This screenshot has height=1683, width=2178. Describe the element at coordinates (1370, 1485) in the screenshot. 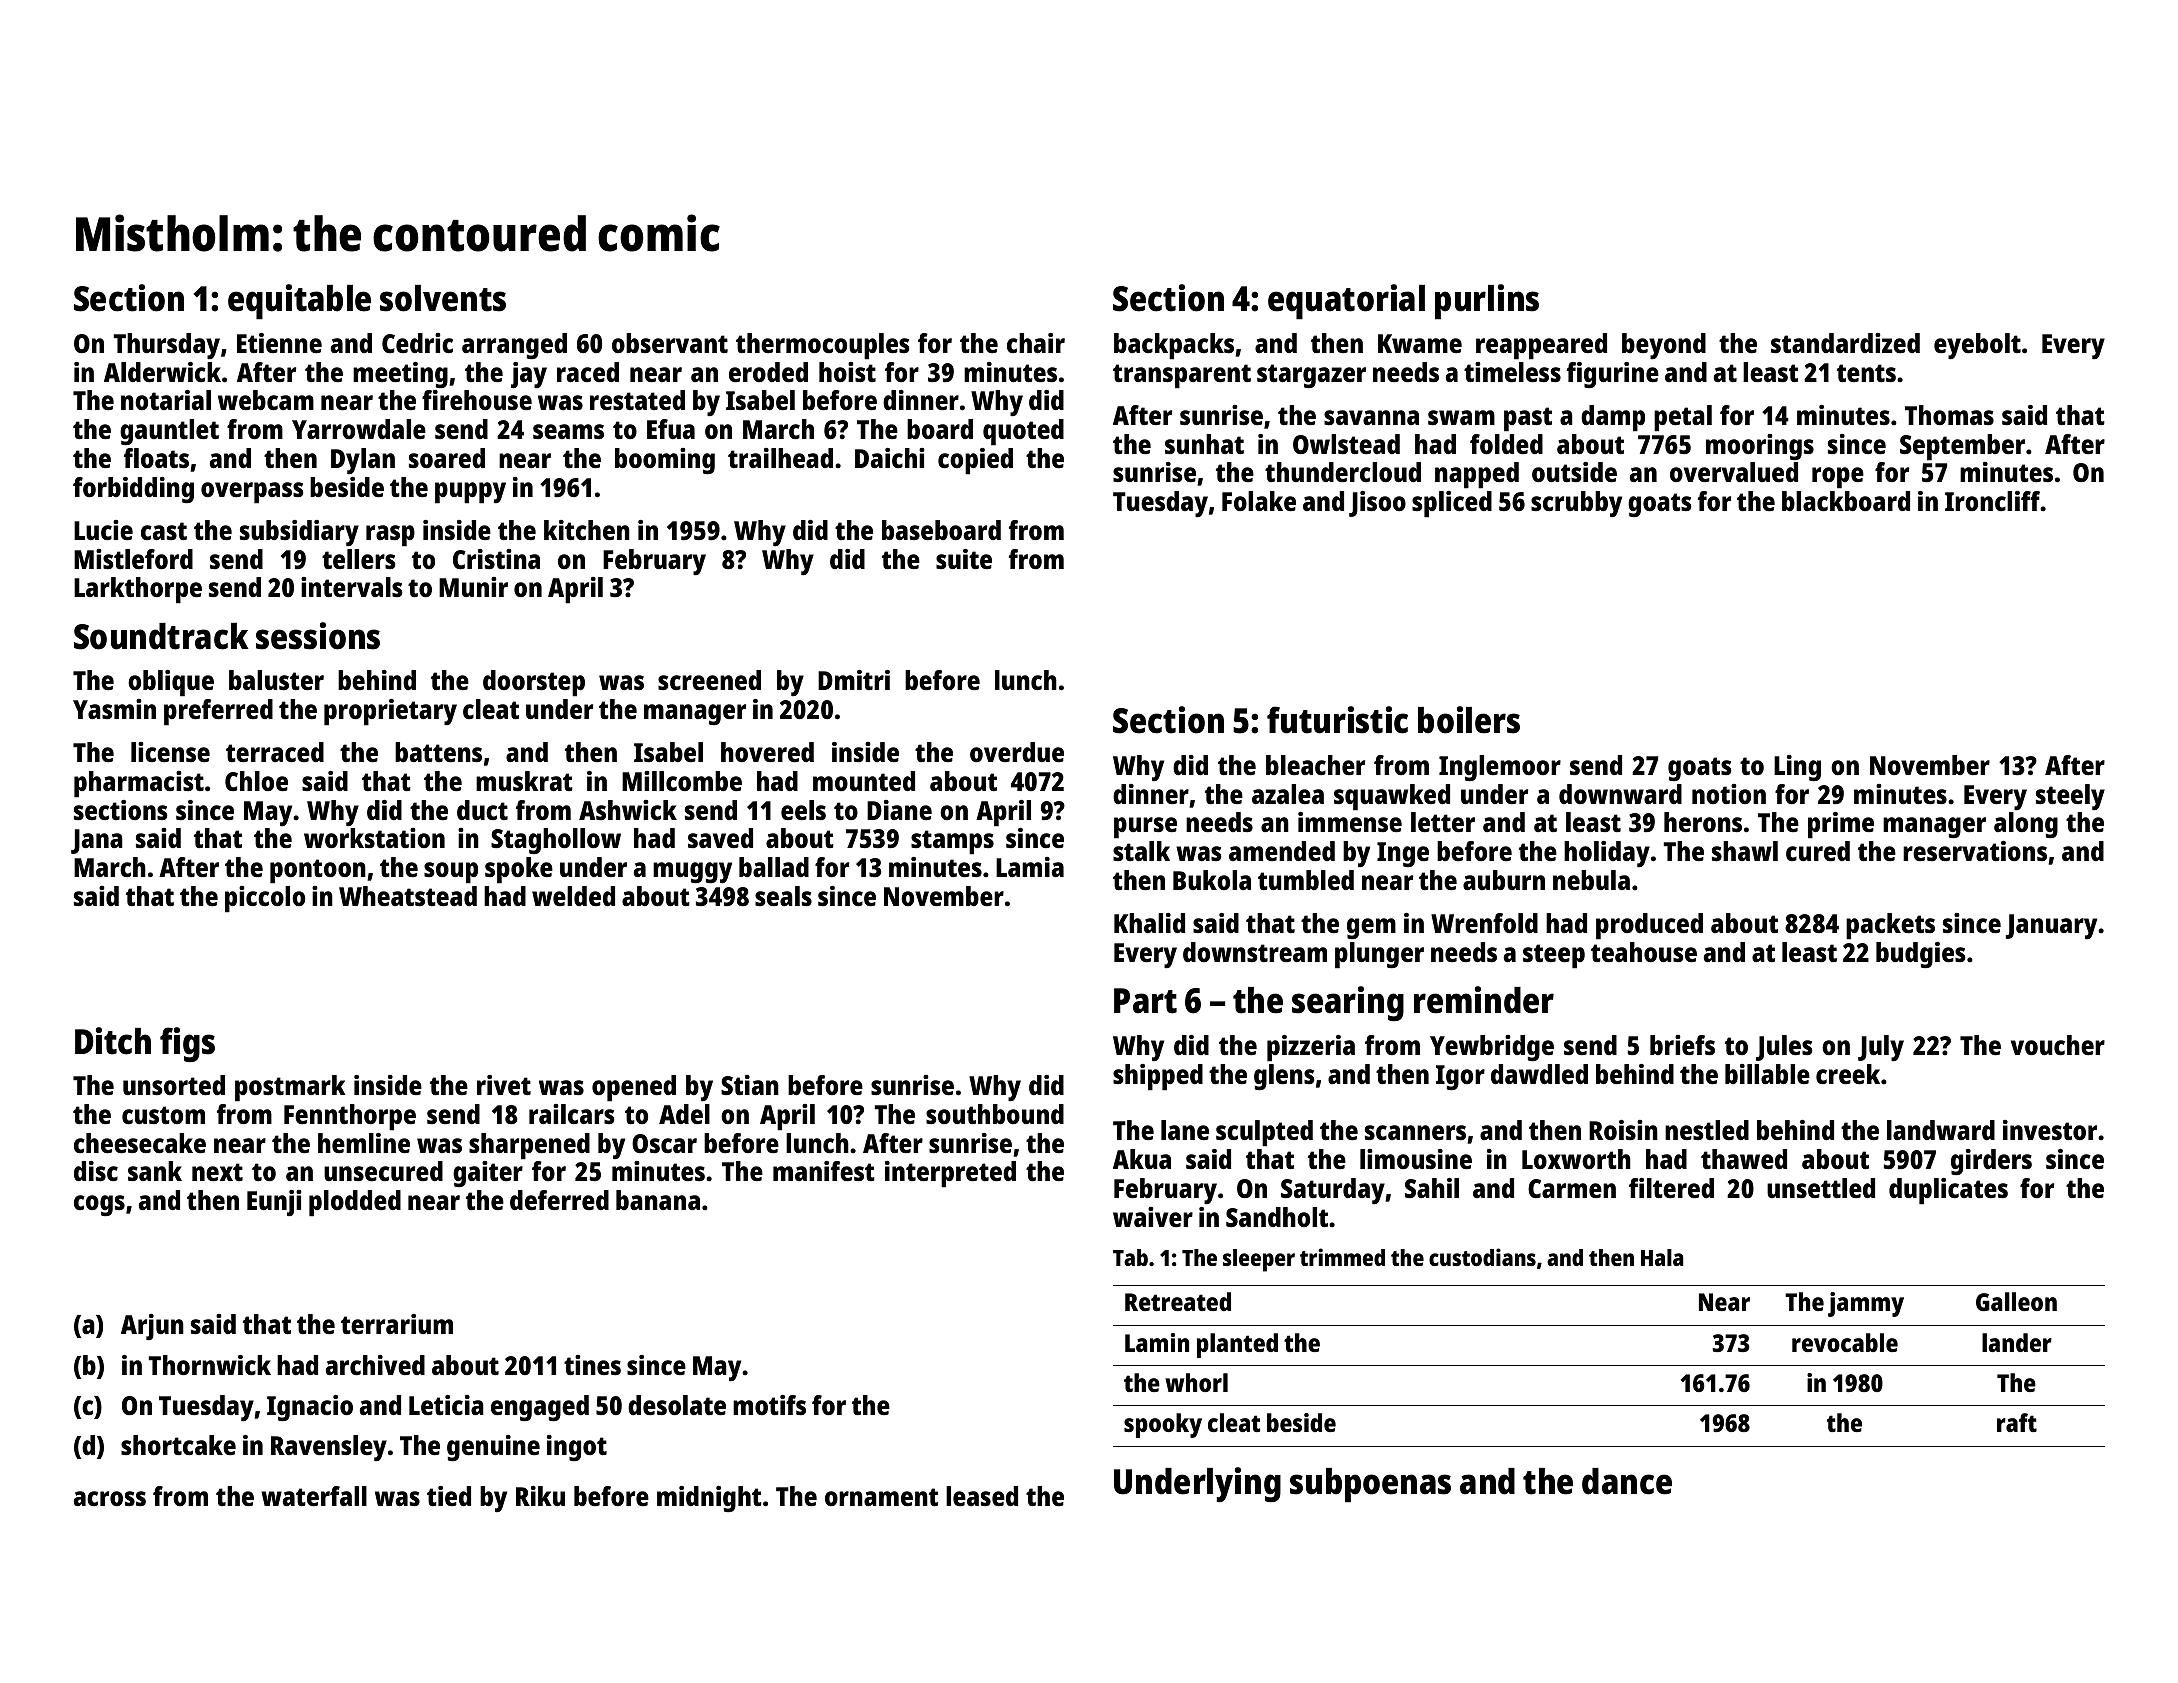

I see `subpoenas` at that location.
